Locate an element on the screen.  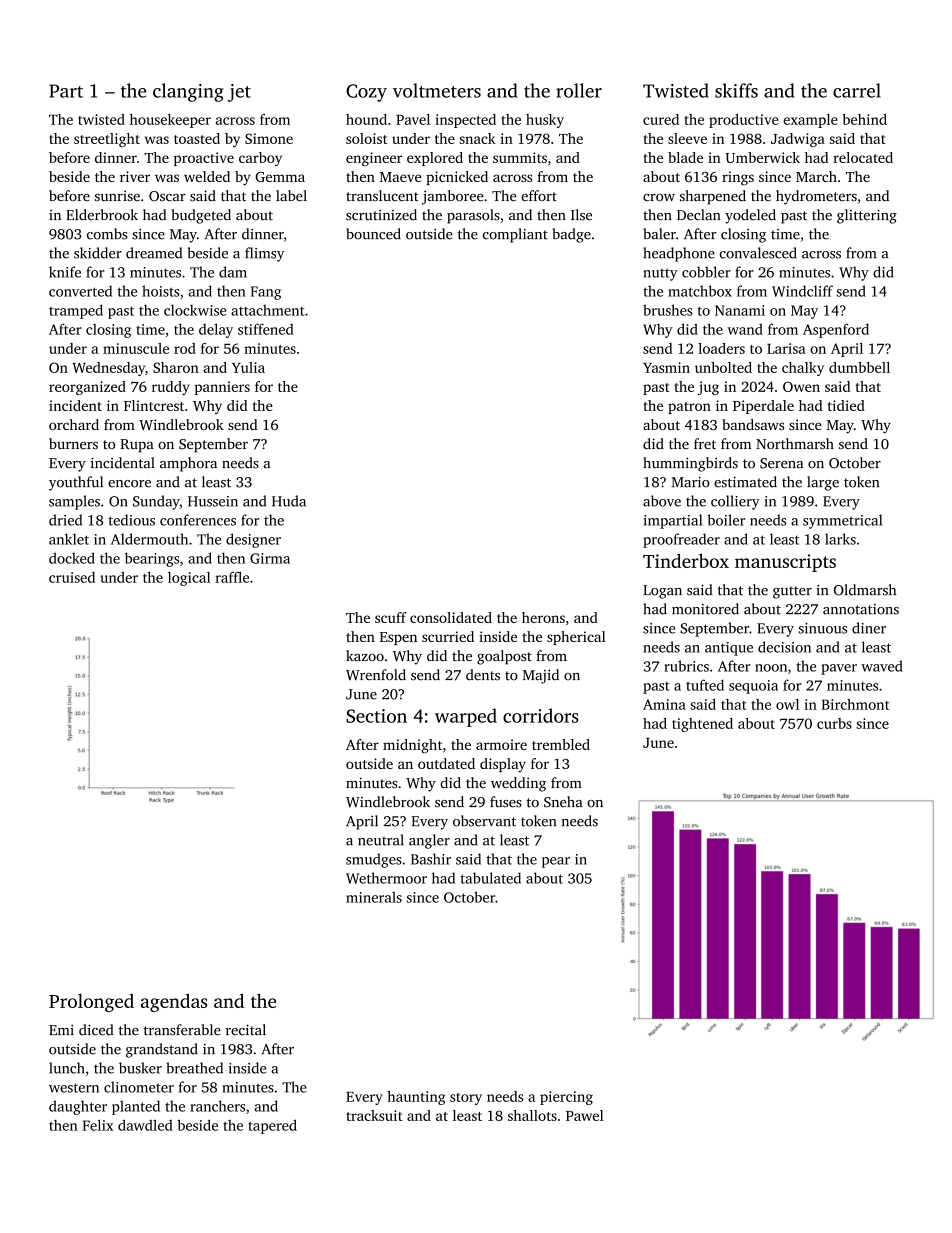
annotations is located at coordinates (861, 609).
